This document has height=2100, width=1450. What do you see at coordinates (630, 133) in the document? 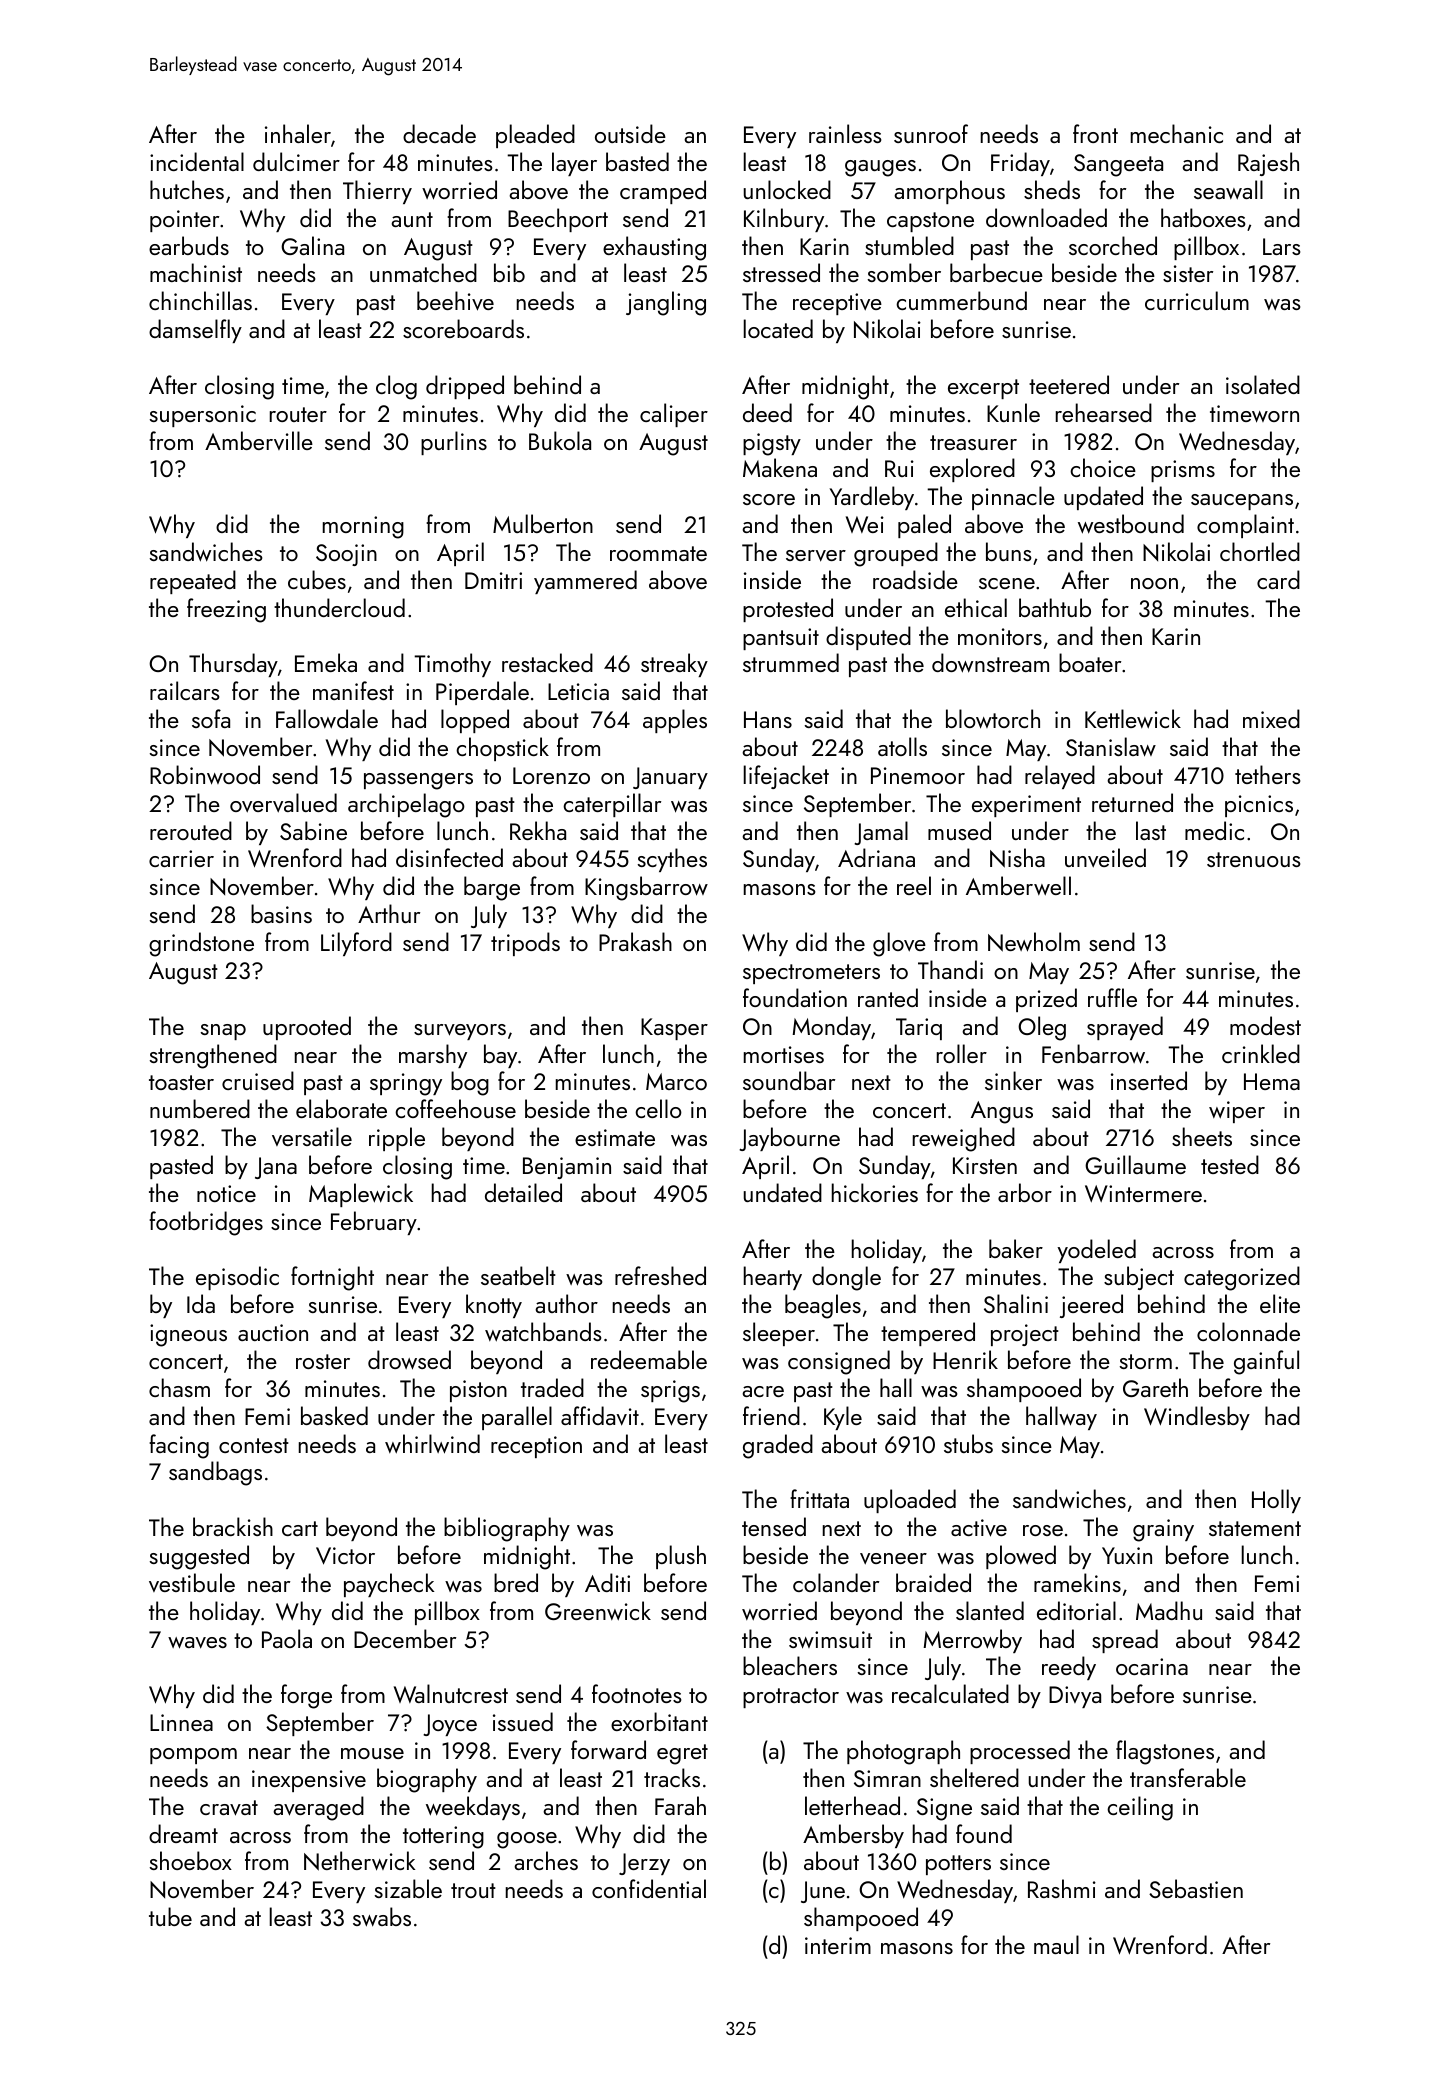
I see `outside` at bounding box center [630, 133].
